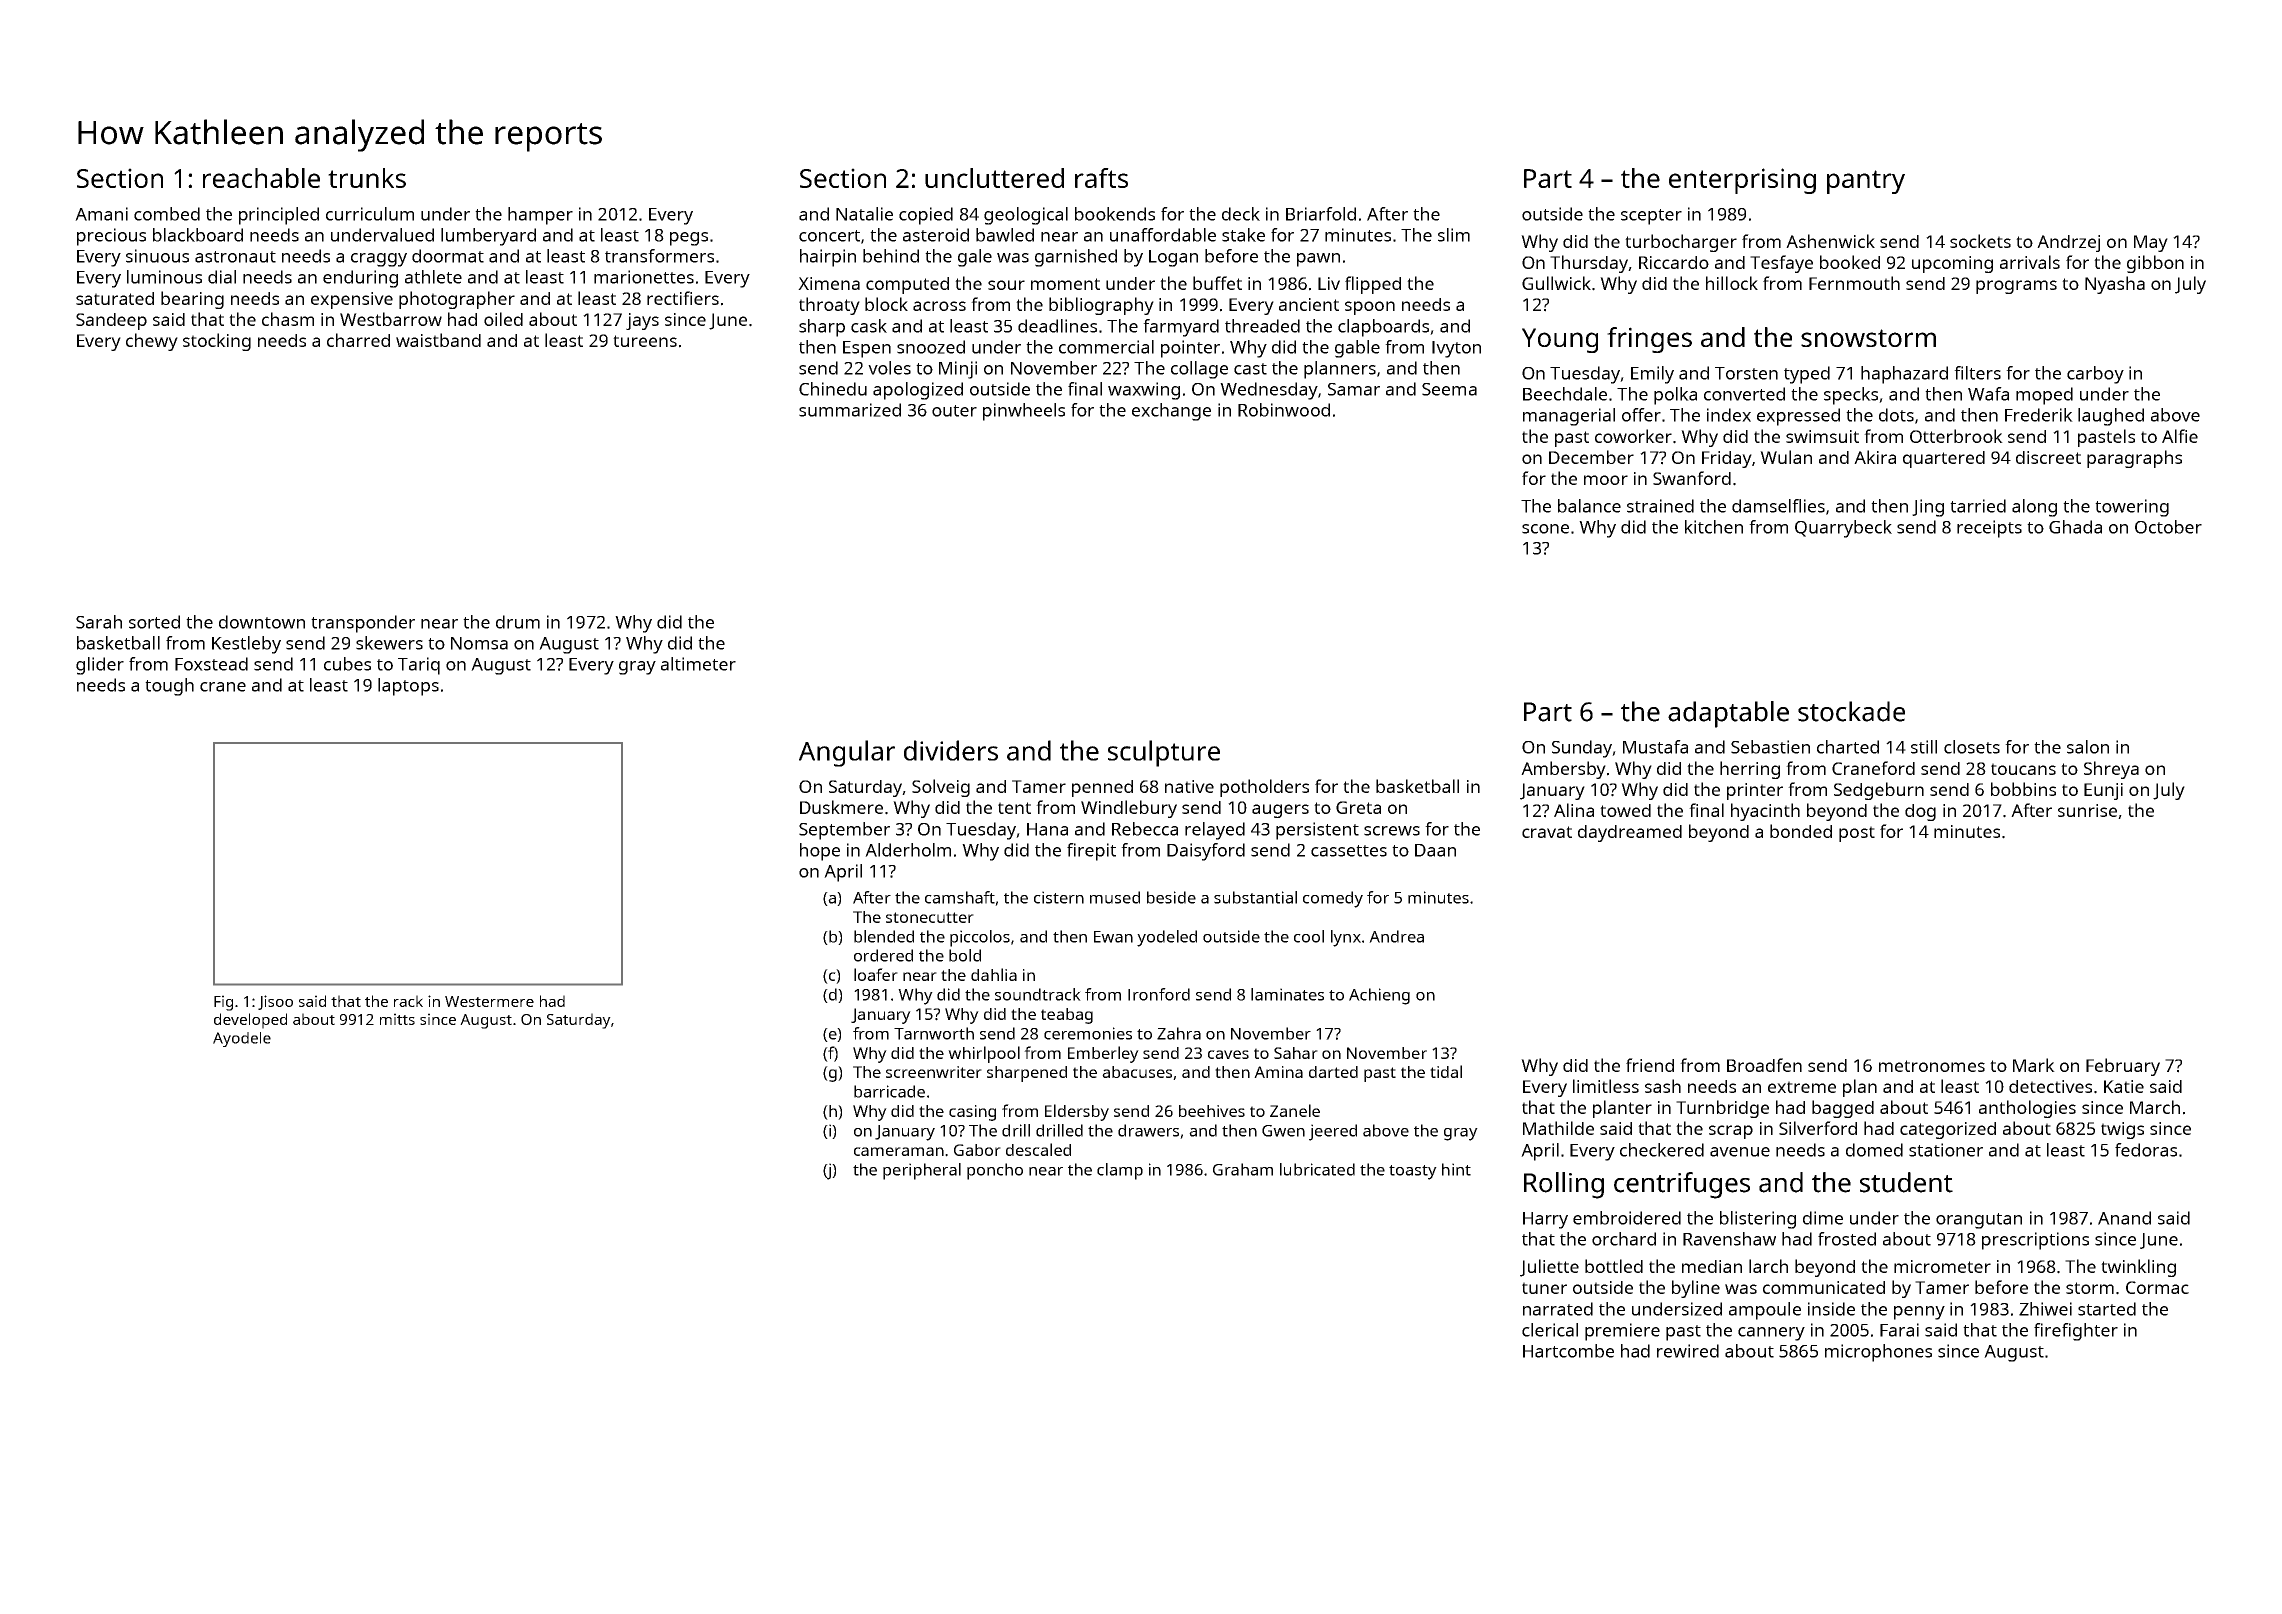 This image has width=2282, height=1614. What do you see at coordinates (869, 326) in the image?
I see `cask` at bounding box center [869, 326].
